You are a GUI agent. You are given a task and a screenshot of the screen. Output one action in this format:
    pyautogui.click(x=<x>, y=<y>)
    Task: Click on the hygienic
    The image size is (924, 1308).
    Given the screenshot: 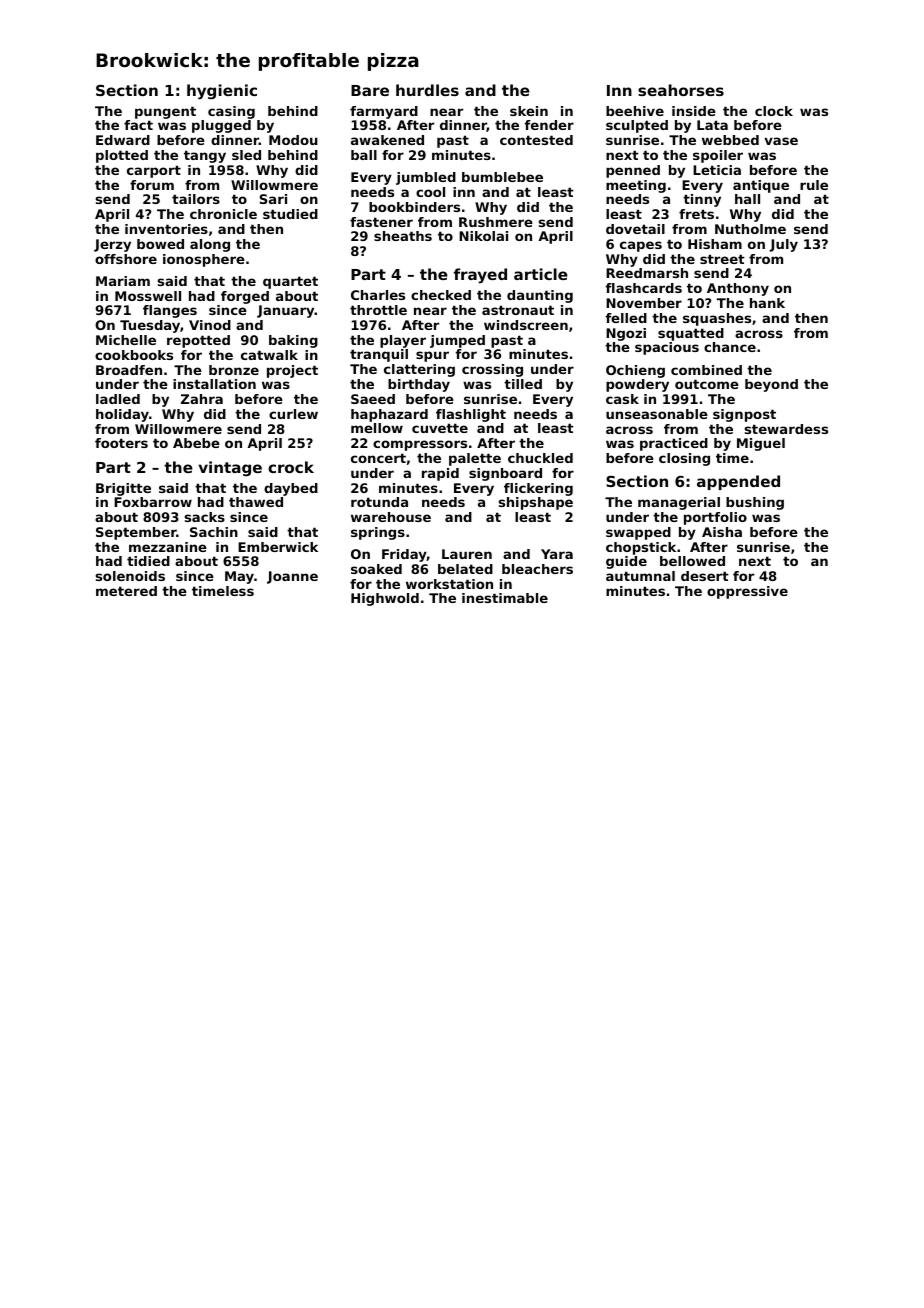 What is the action you would take?
    pyautogui.click(x=222, y=92)
